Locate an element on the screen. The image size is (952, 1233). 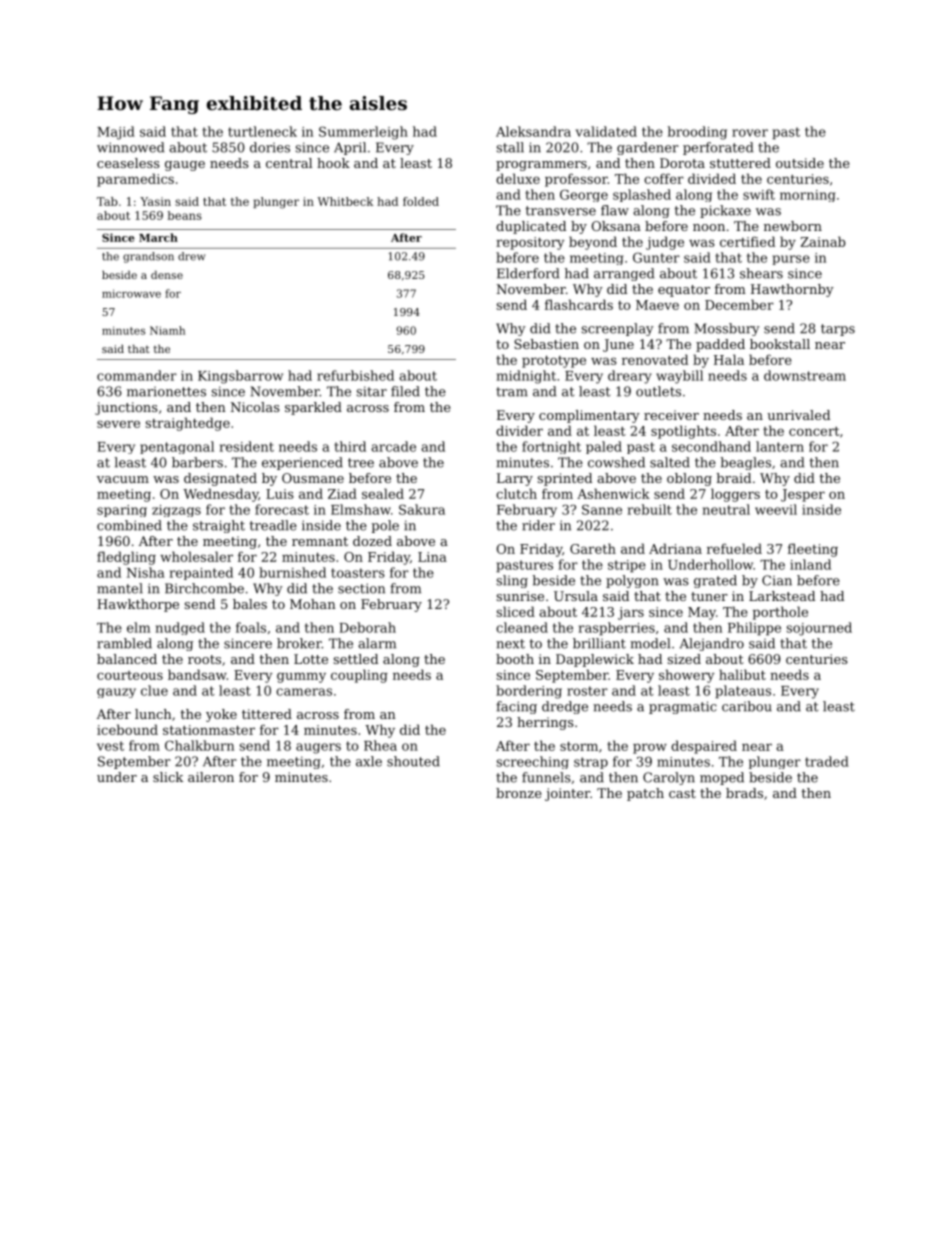
Summerleigh is located at coordinates (363, 133).
